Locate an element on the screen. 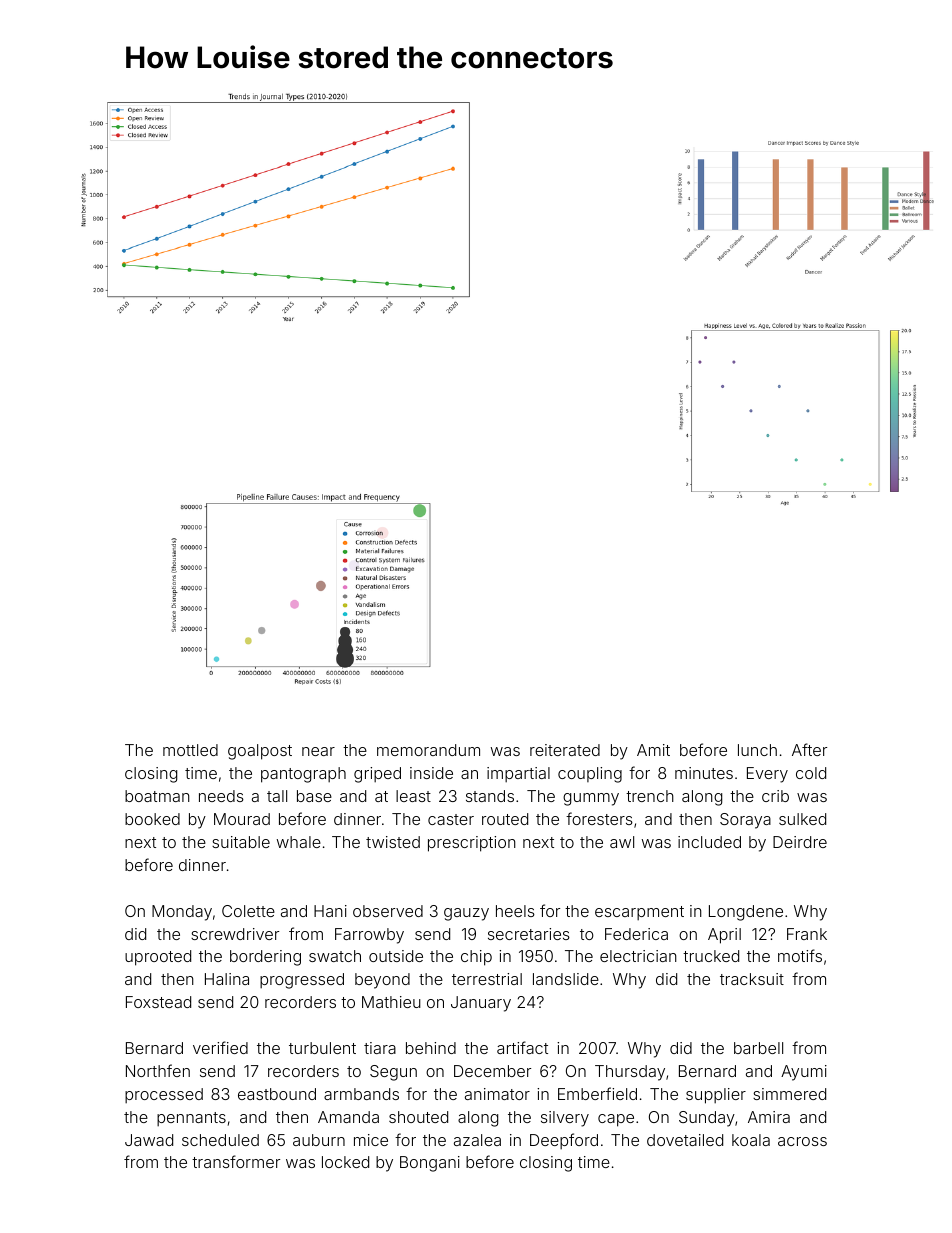 This screenshot has height=1233, width=952. Bongani is located at coordinates (430, 1164).
